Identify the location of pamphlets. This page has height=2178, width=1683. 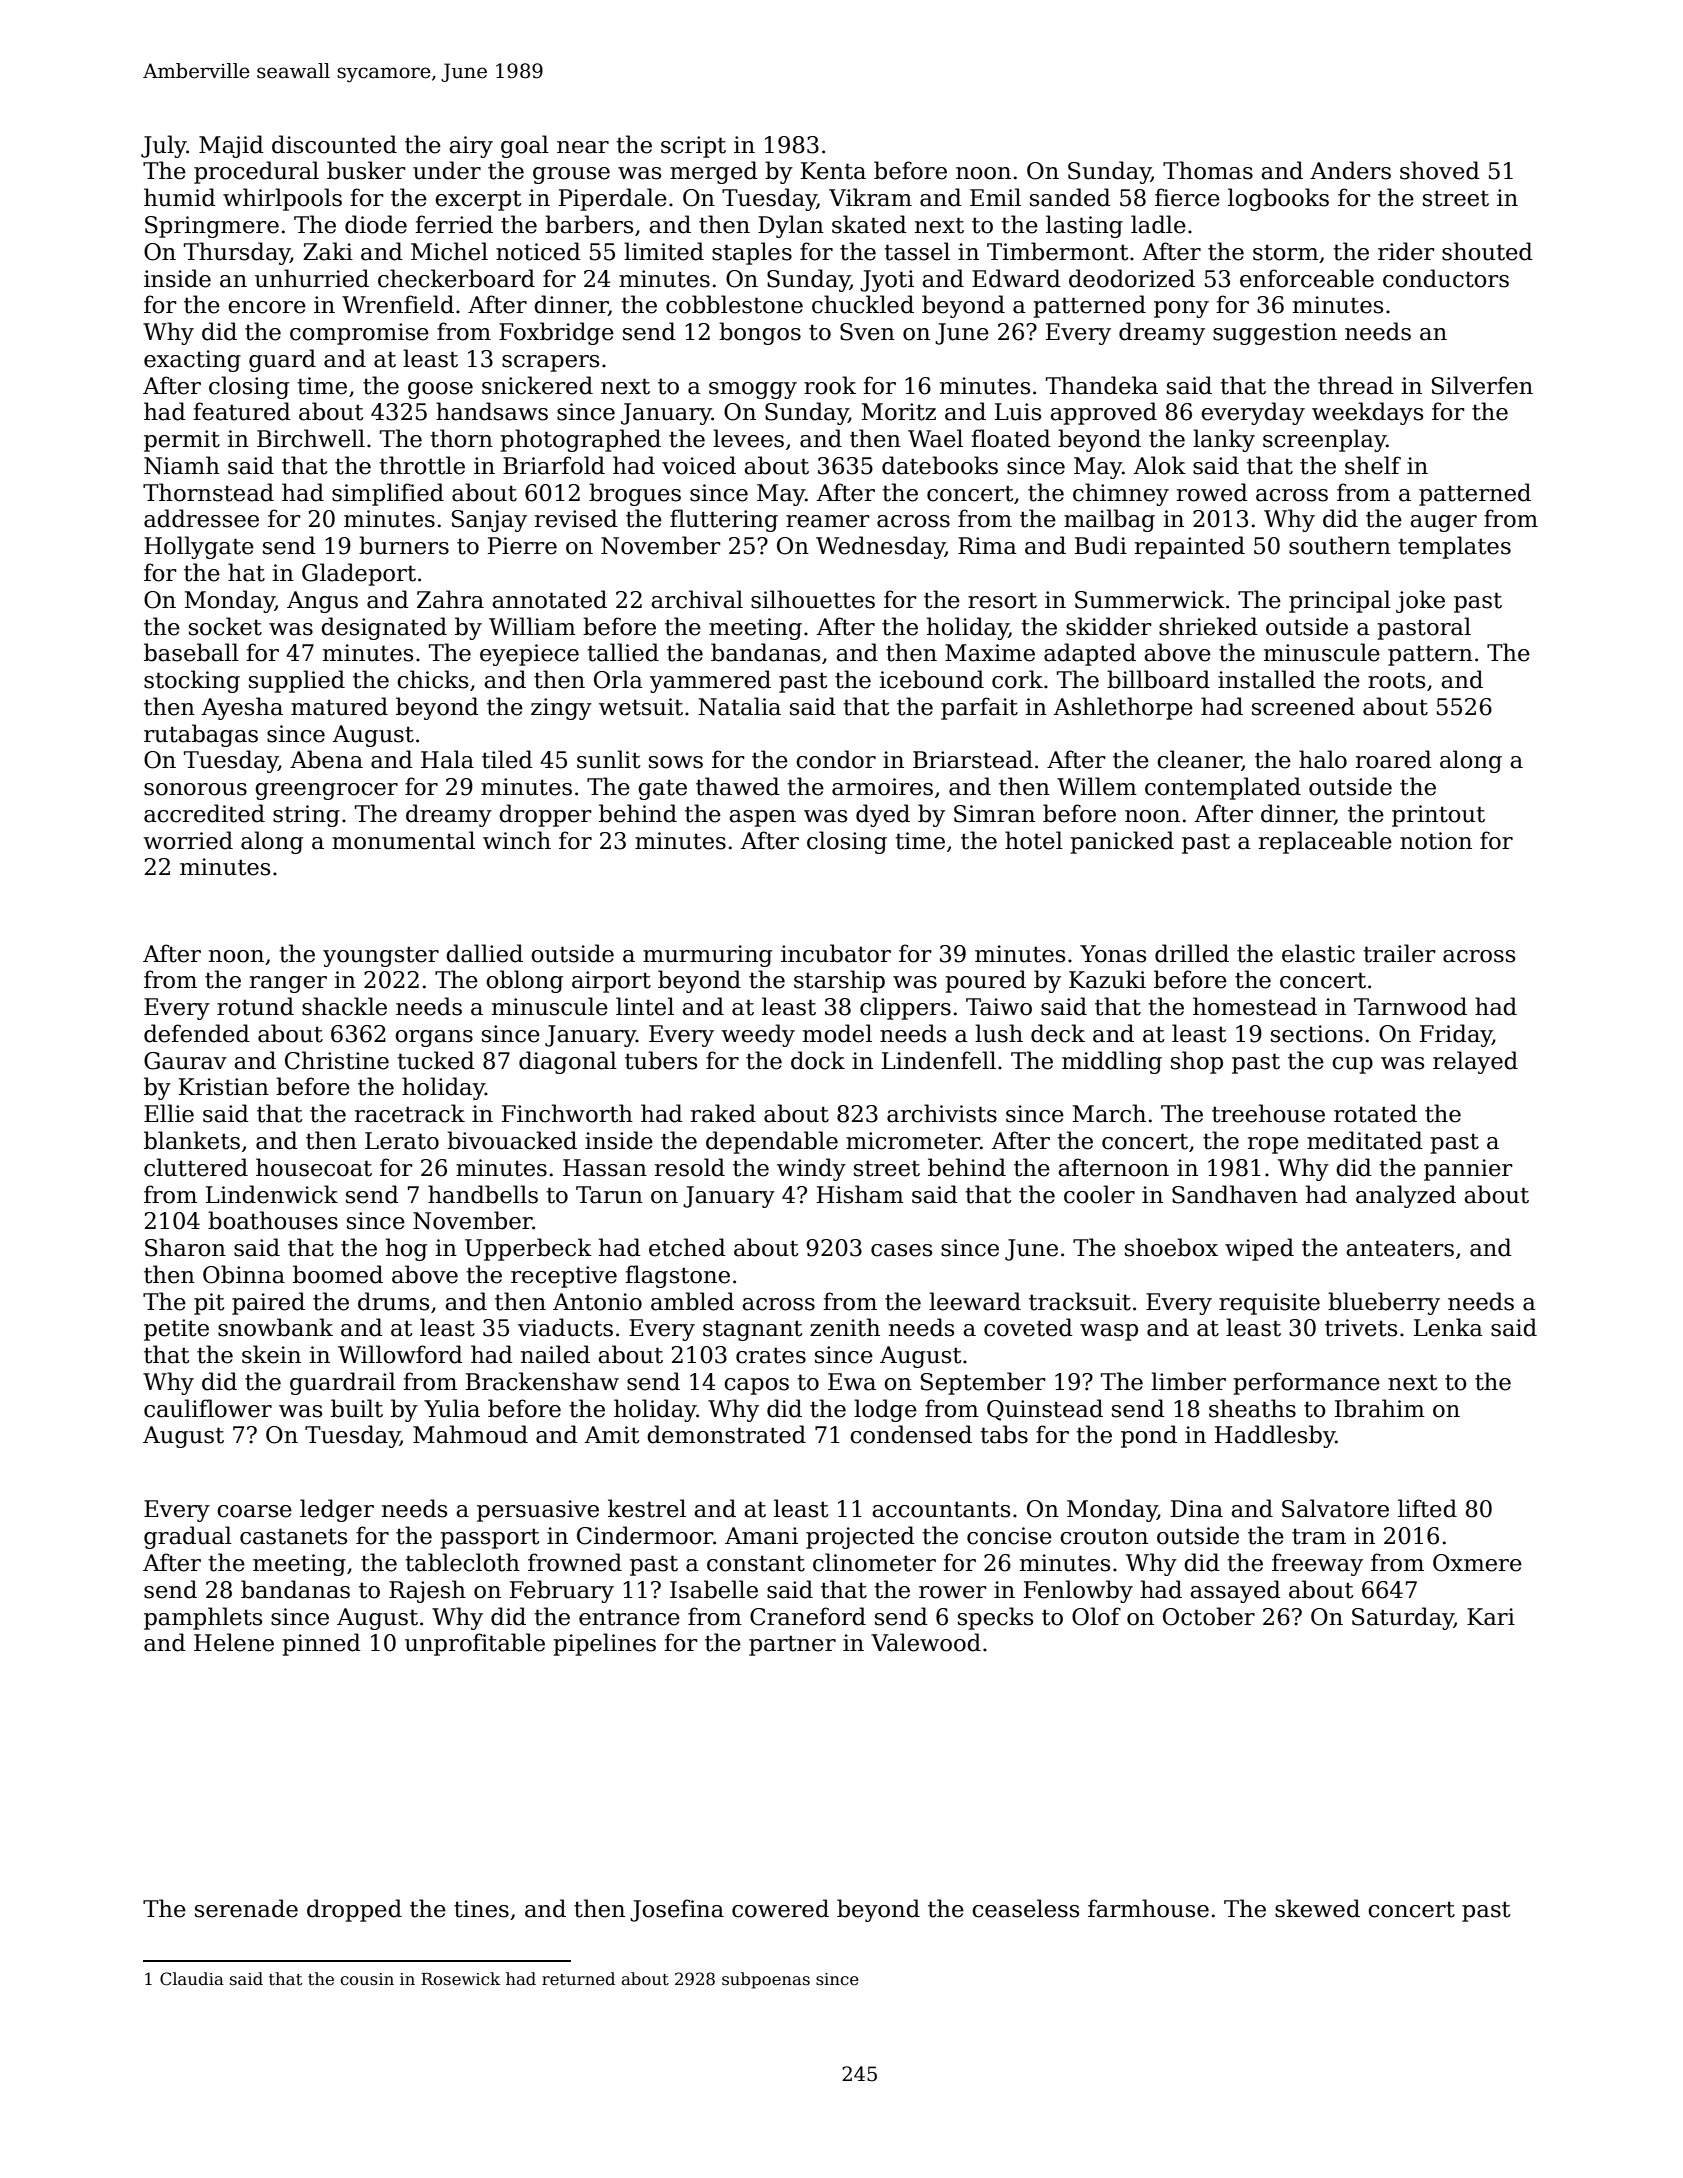
(203, 1618).
